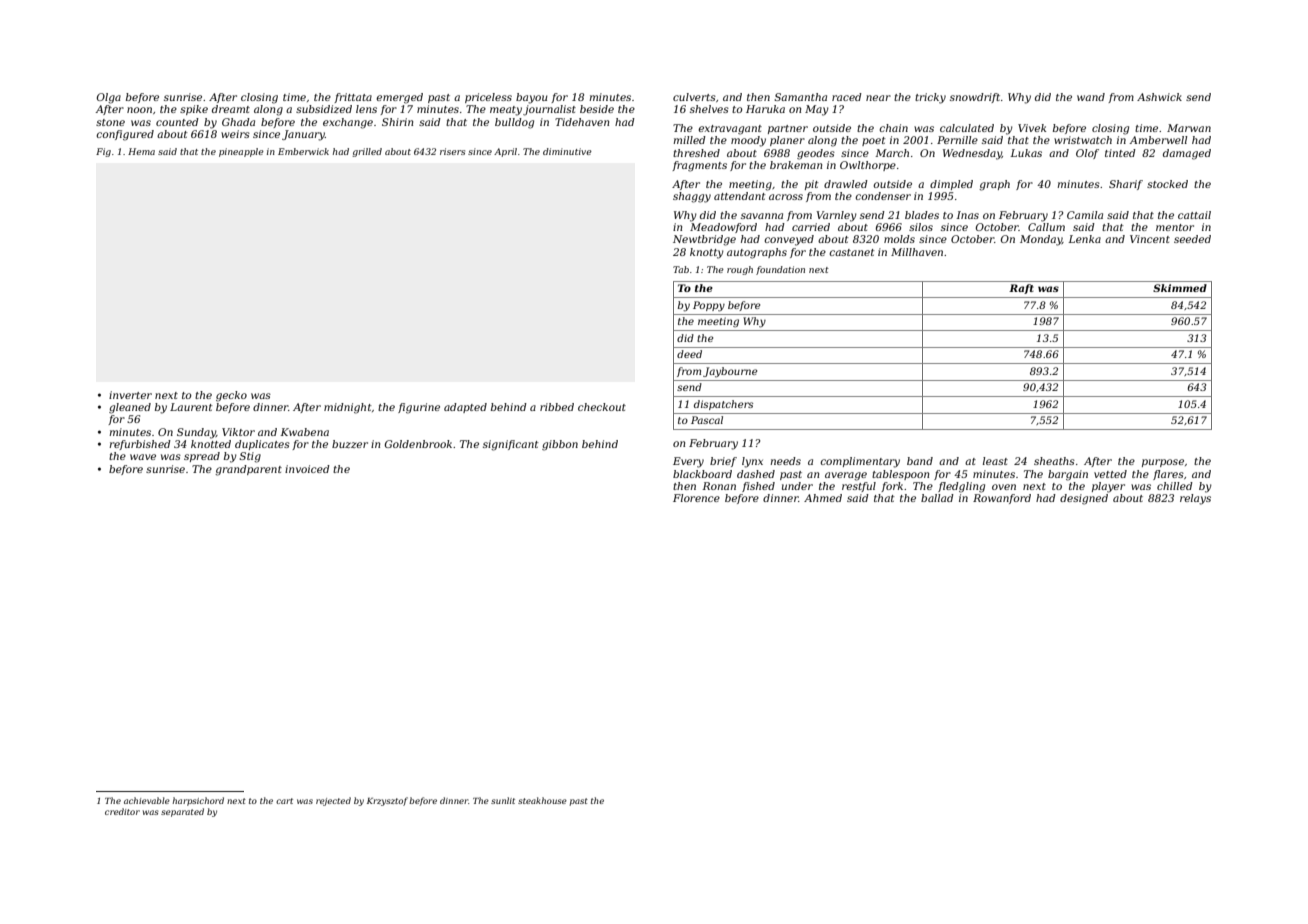 The image size is (1308, 924). Describe the element at coordinates (696, 498) in the screenshot. I see `Florence` at that location.
